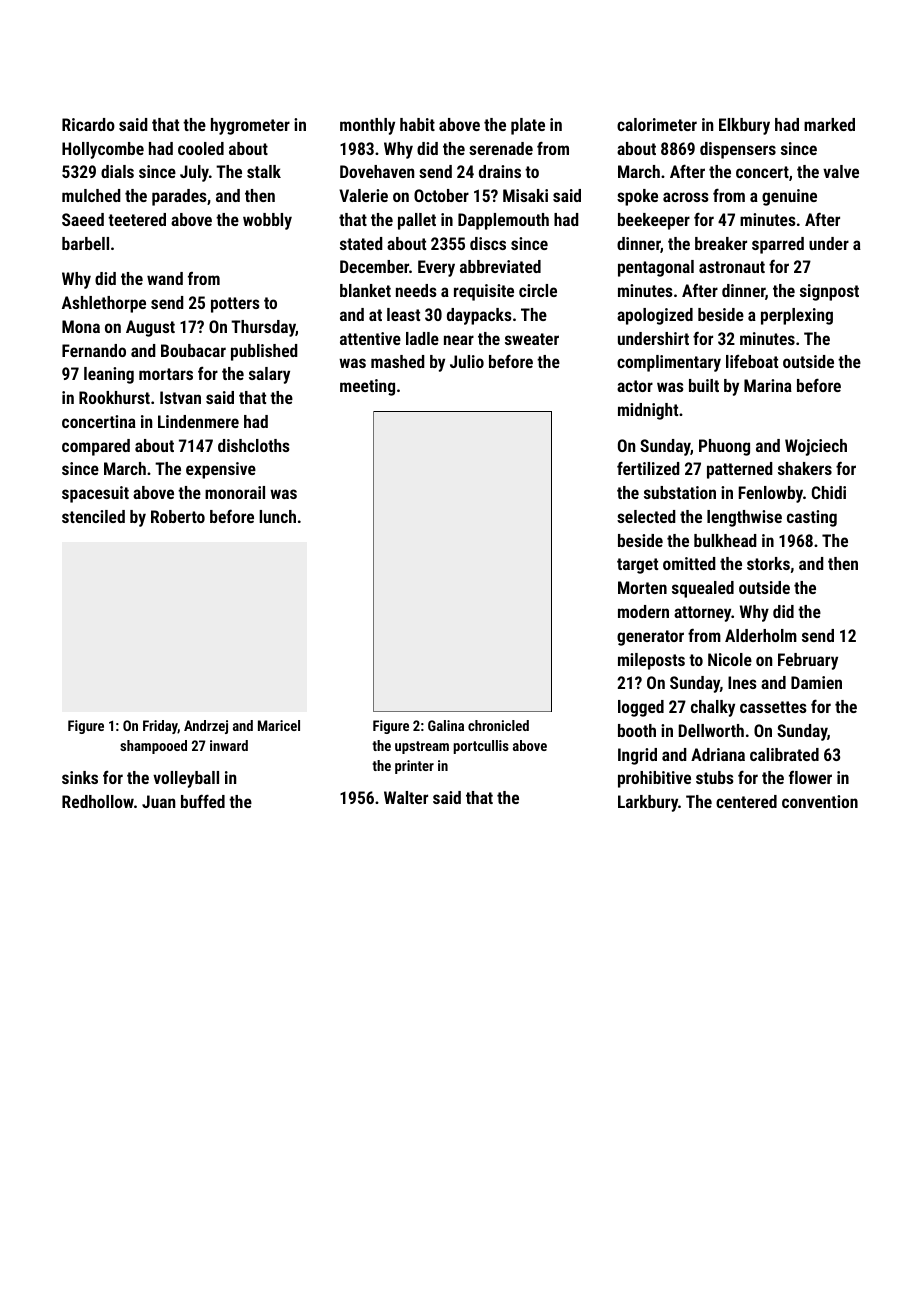 The image size is (924, 1308). Describe the element at coordinates (367, 126) in the screenshot. I see `monthly` at that location.
